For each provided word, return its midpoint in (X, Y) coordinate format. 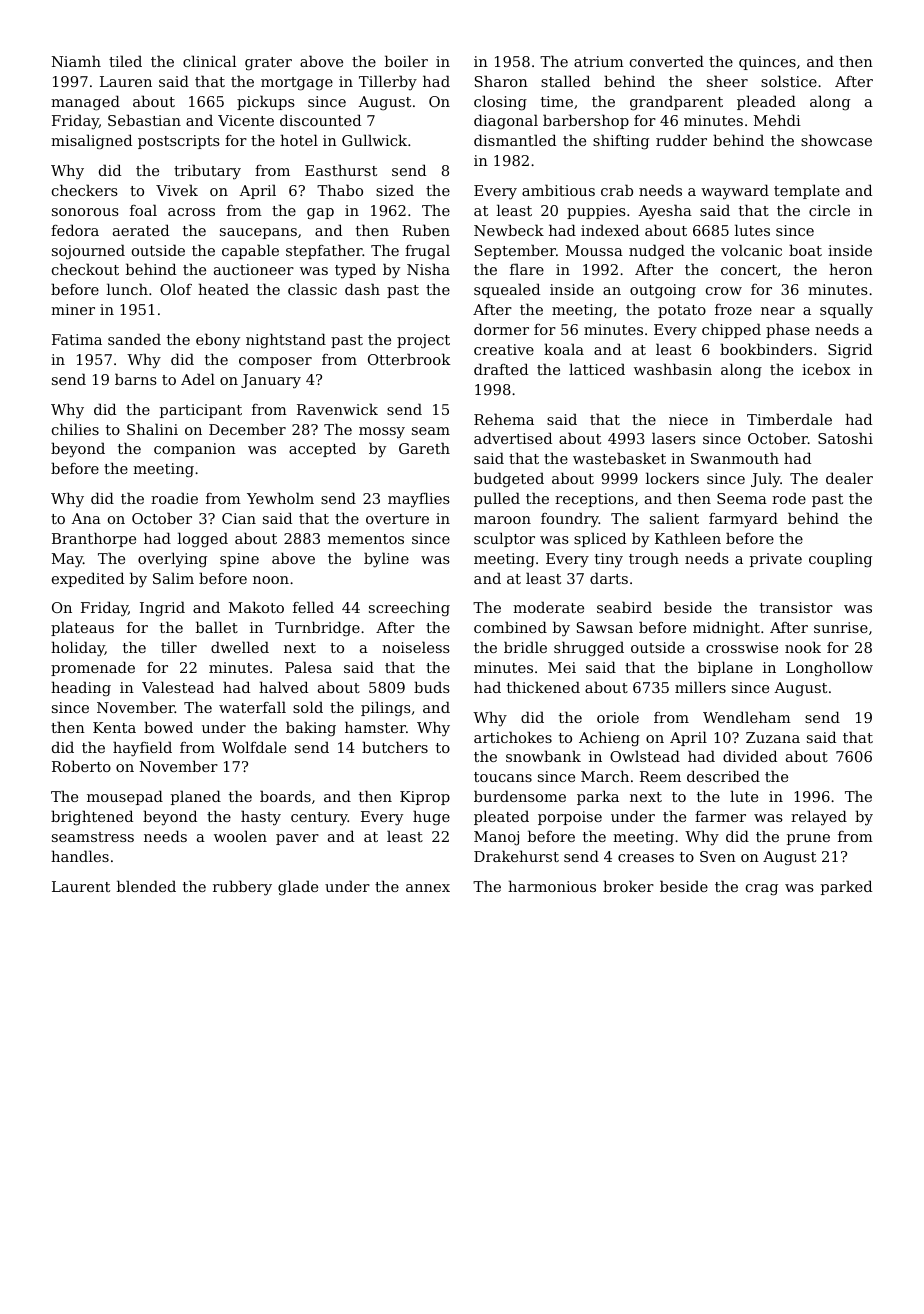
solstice (789, 81)
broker (628, 886)
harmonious (552, 886)
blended (146, 886)
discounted (320, 120)
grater (268, 64)
